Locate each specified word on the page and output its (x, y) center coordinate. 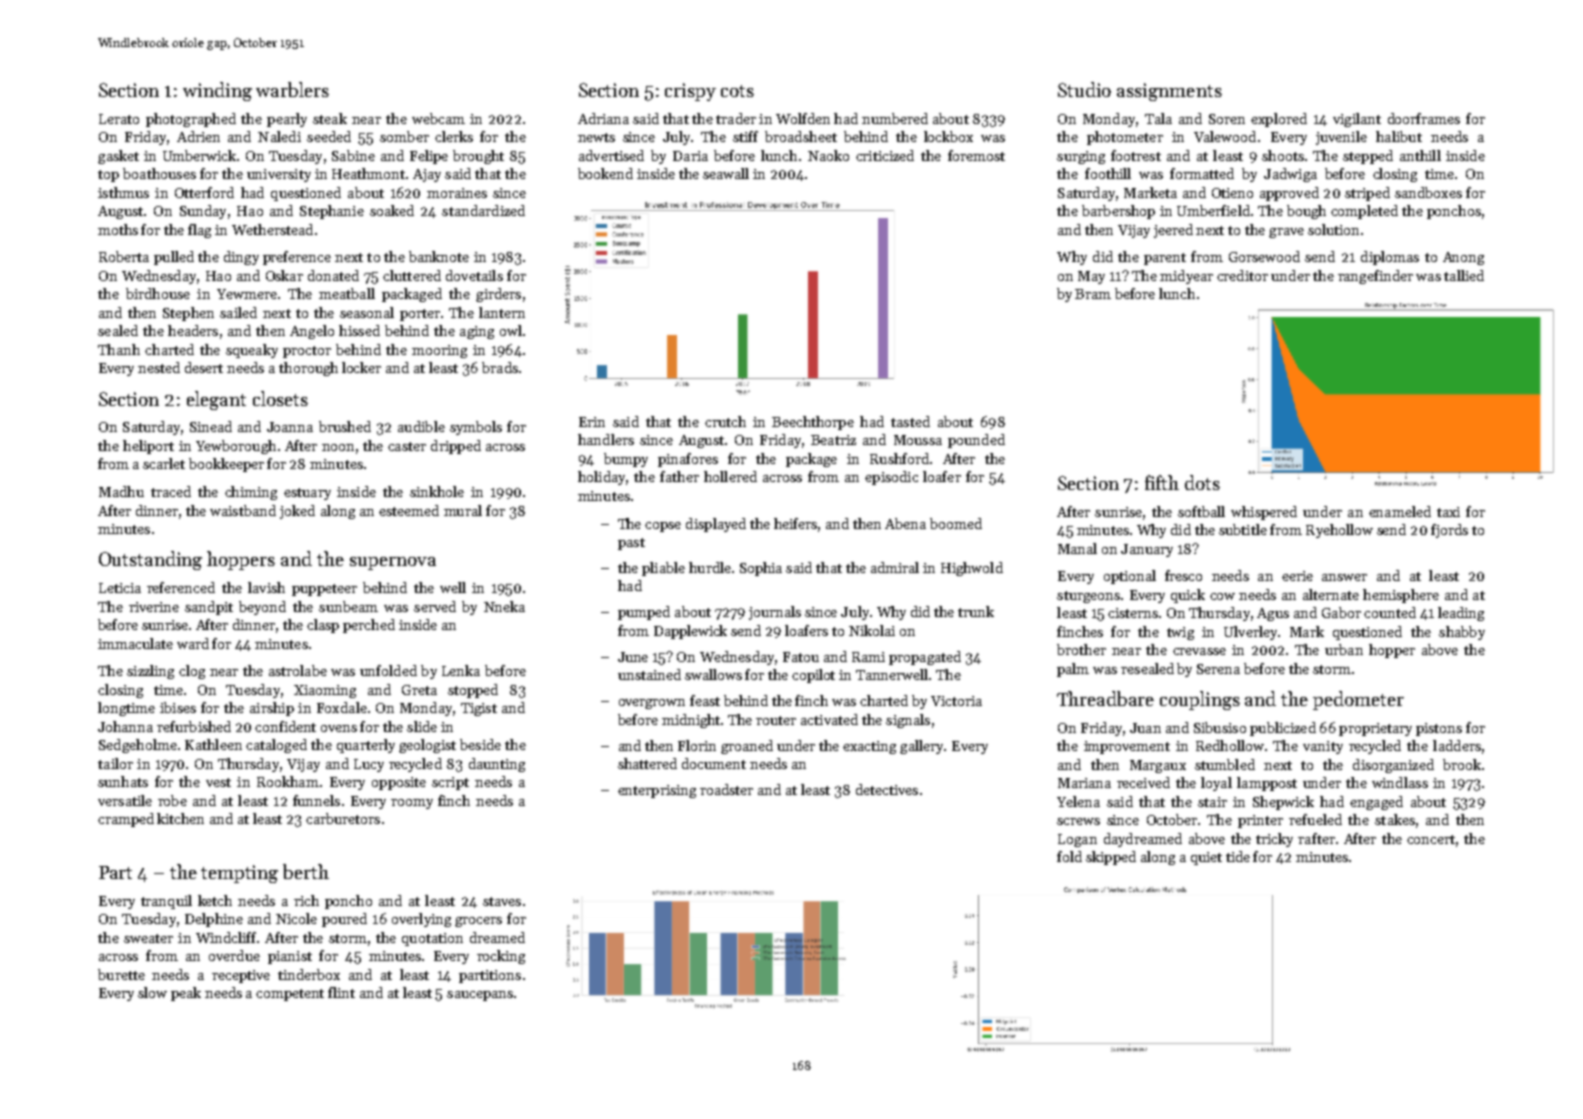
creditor (1242, 275)
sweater (148, 938)
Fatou (801, 657)
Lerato (119, 119)
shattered (647, 763)
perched (369, 626)
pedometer (1358, 700)
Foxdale (342, 707)
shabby (1462, 633)
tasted (910, 421)
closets (280, 398)
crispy (690, 92)
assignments (1169, 92)
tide (1238, 856)
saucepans (480, 996)
